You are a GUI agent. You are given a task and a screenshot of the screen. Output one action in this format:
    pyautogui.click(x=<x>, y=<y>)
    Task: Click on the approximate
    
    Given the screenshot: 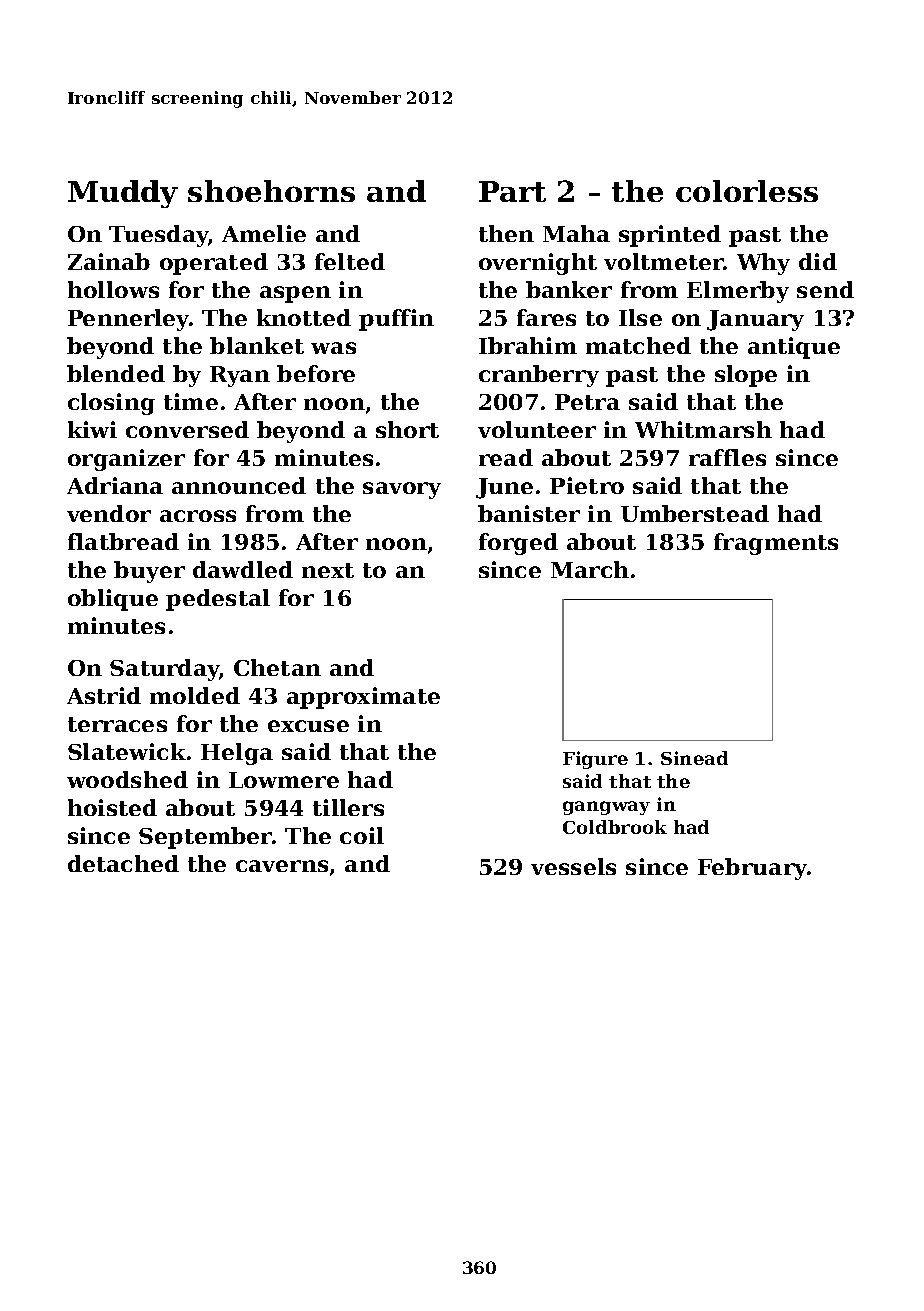 What is the action you would take?
    pyautogui.click(x=363, y=698)
